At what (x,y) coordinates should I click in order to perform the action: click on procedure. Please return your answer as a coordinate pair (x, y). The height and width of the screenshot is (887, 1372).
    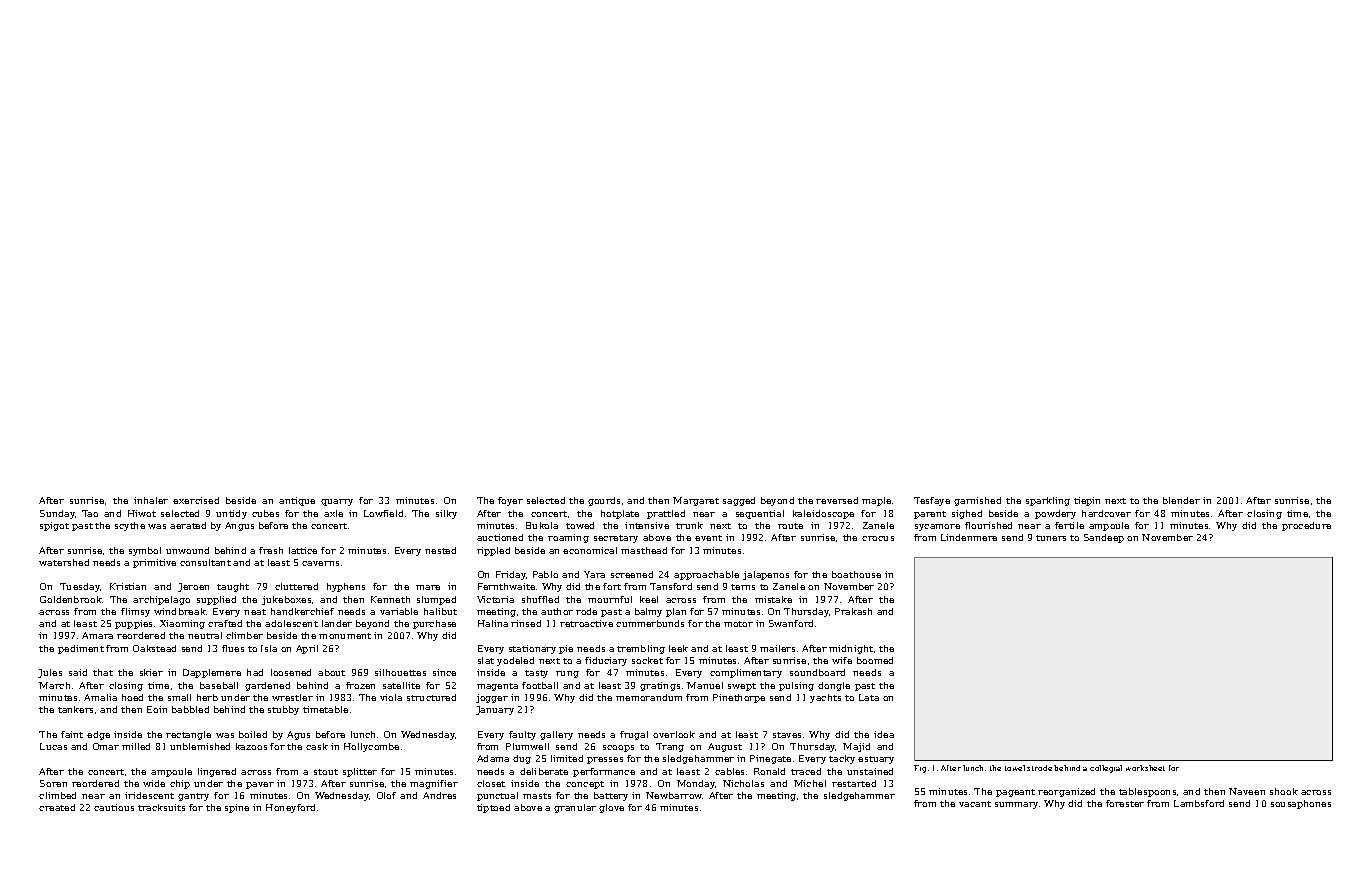
    Looking at the image, I should click on (1306, 526).
